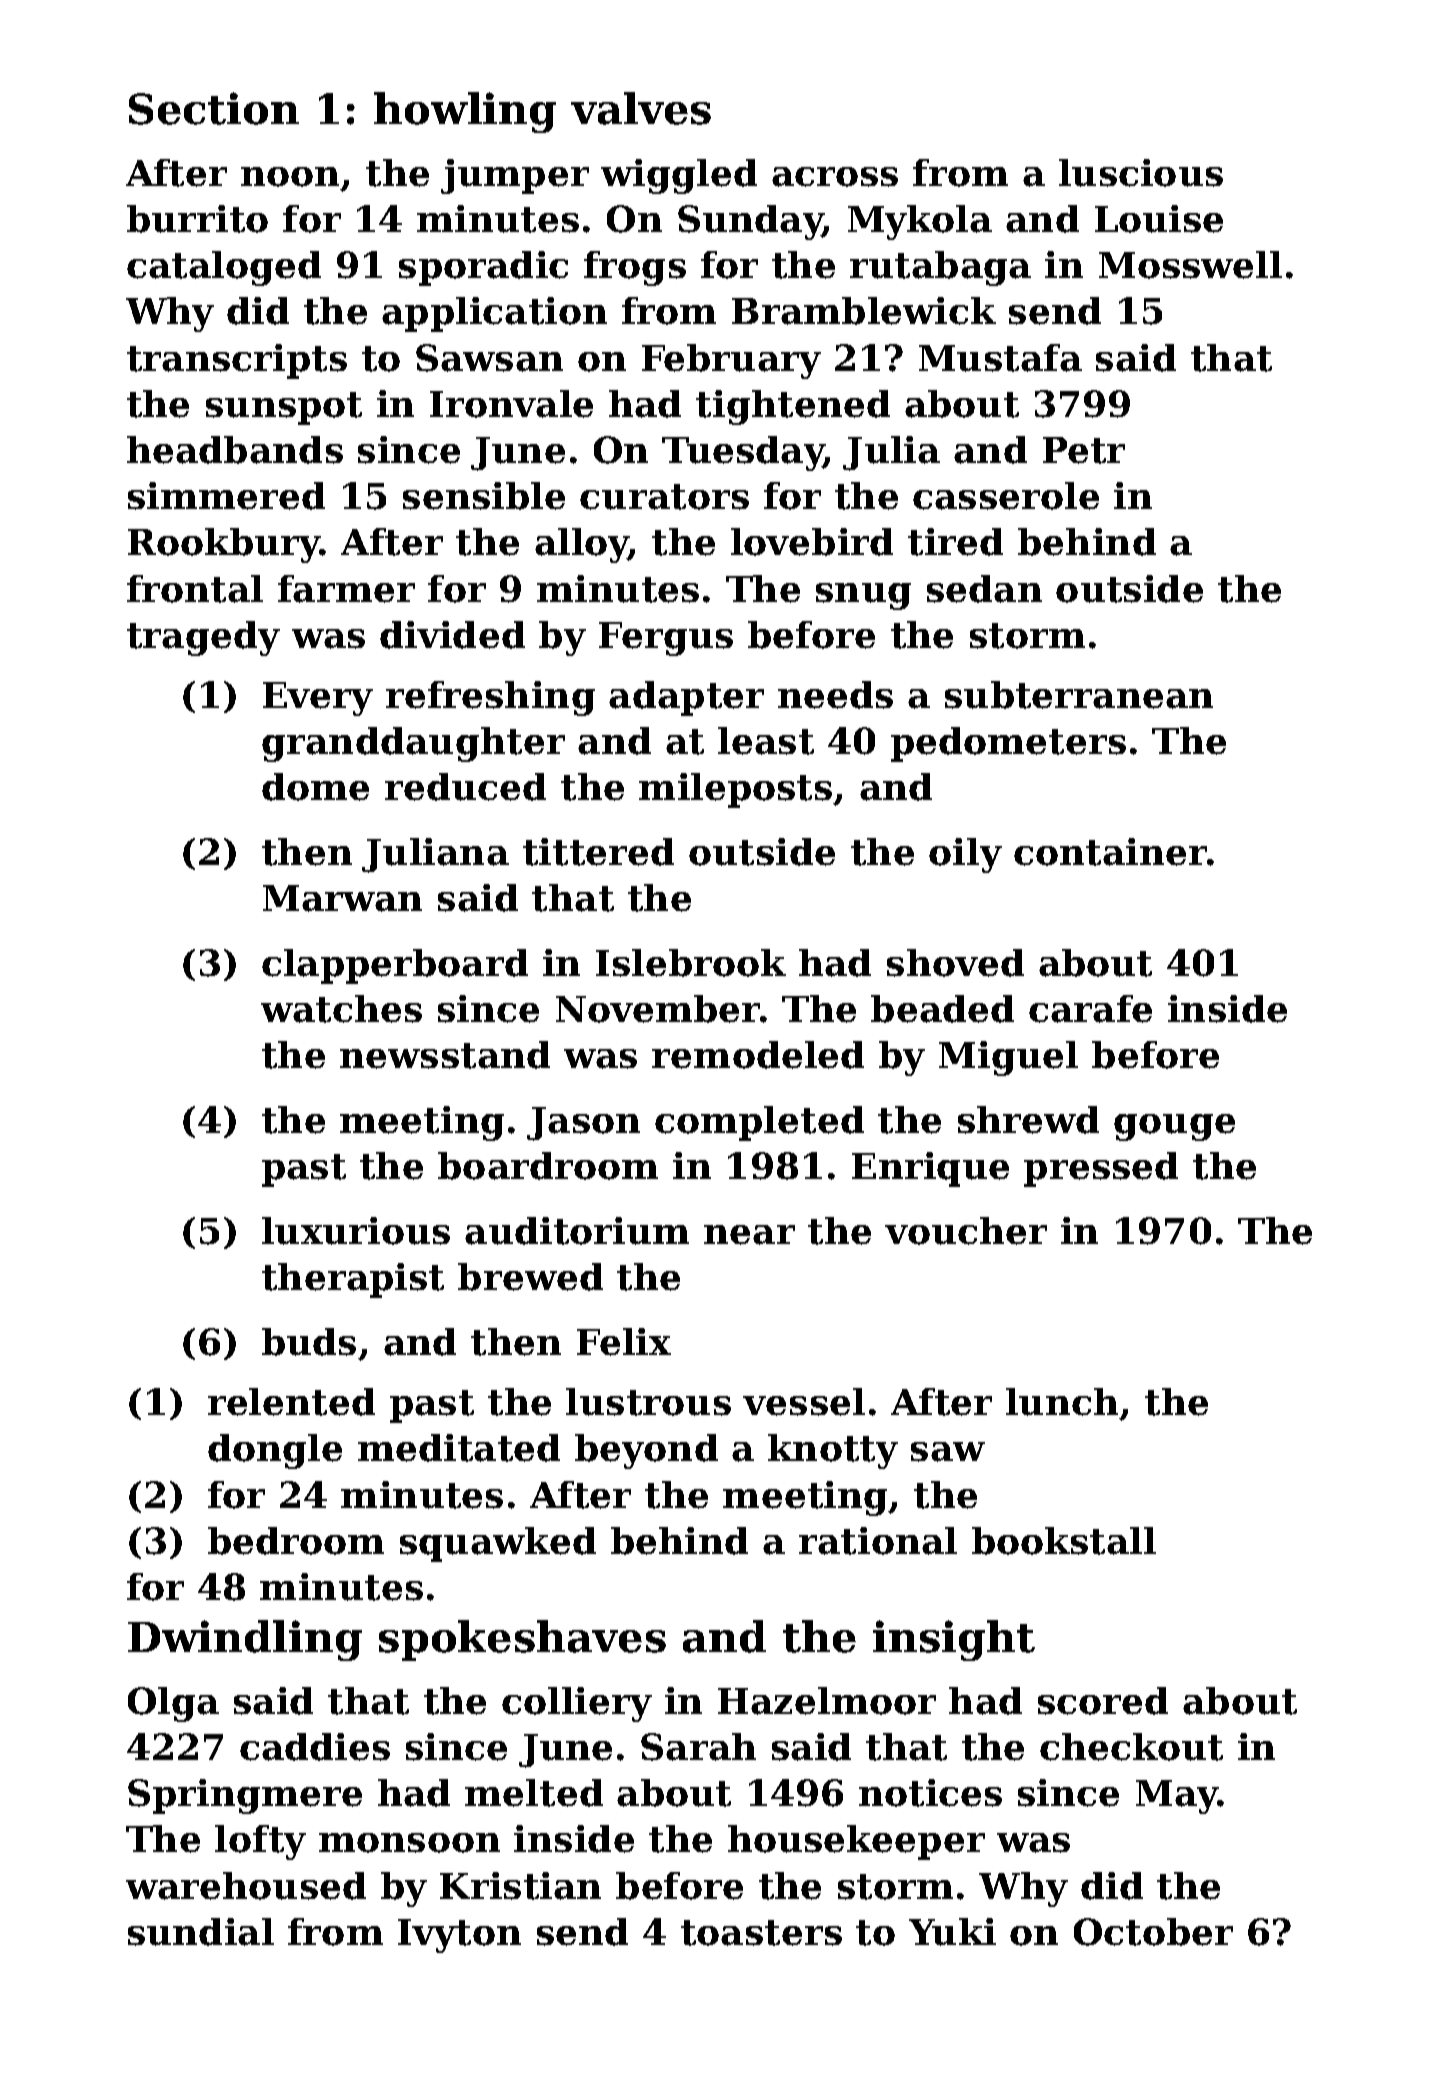 This screenshot has width=1450, height=2100. What do you see at coordinates (315, 1747) in the screenshot?
I see `caddies` at bounding box center [315, 1747].
